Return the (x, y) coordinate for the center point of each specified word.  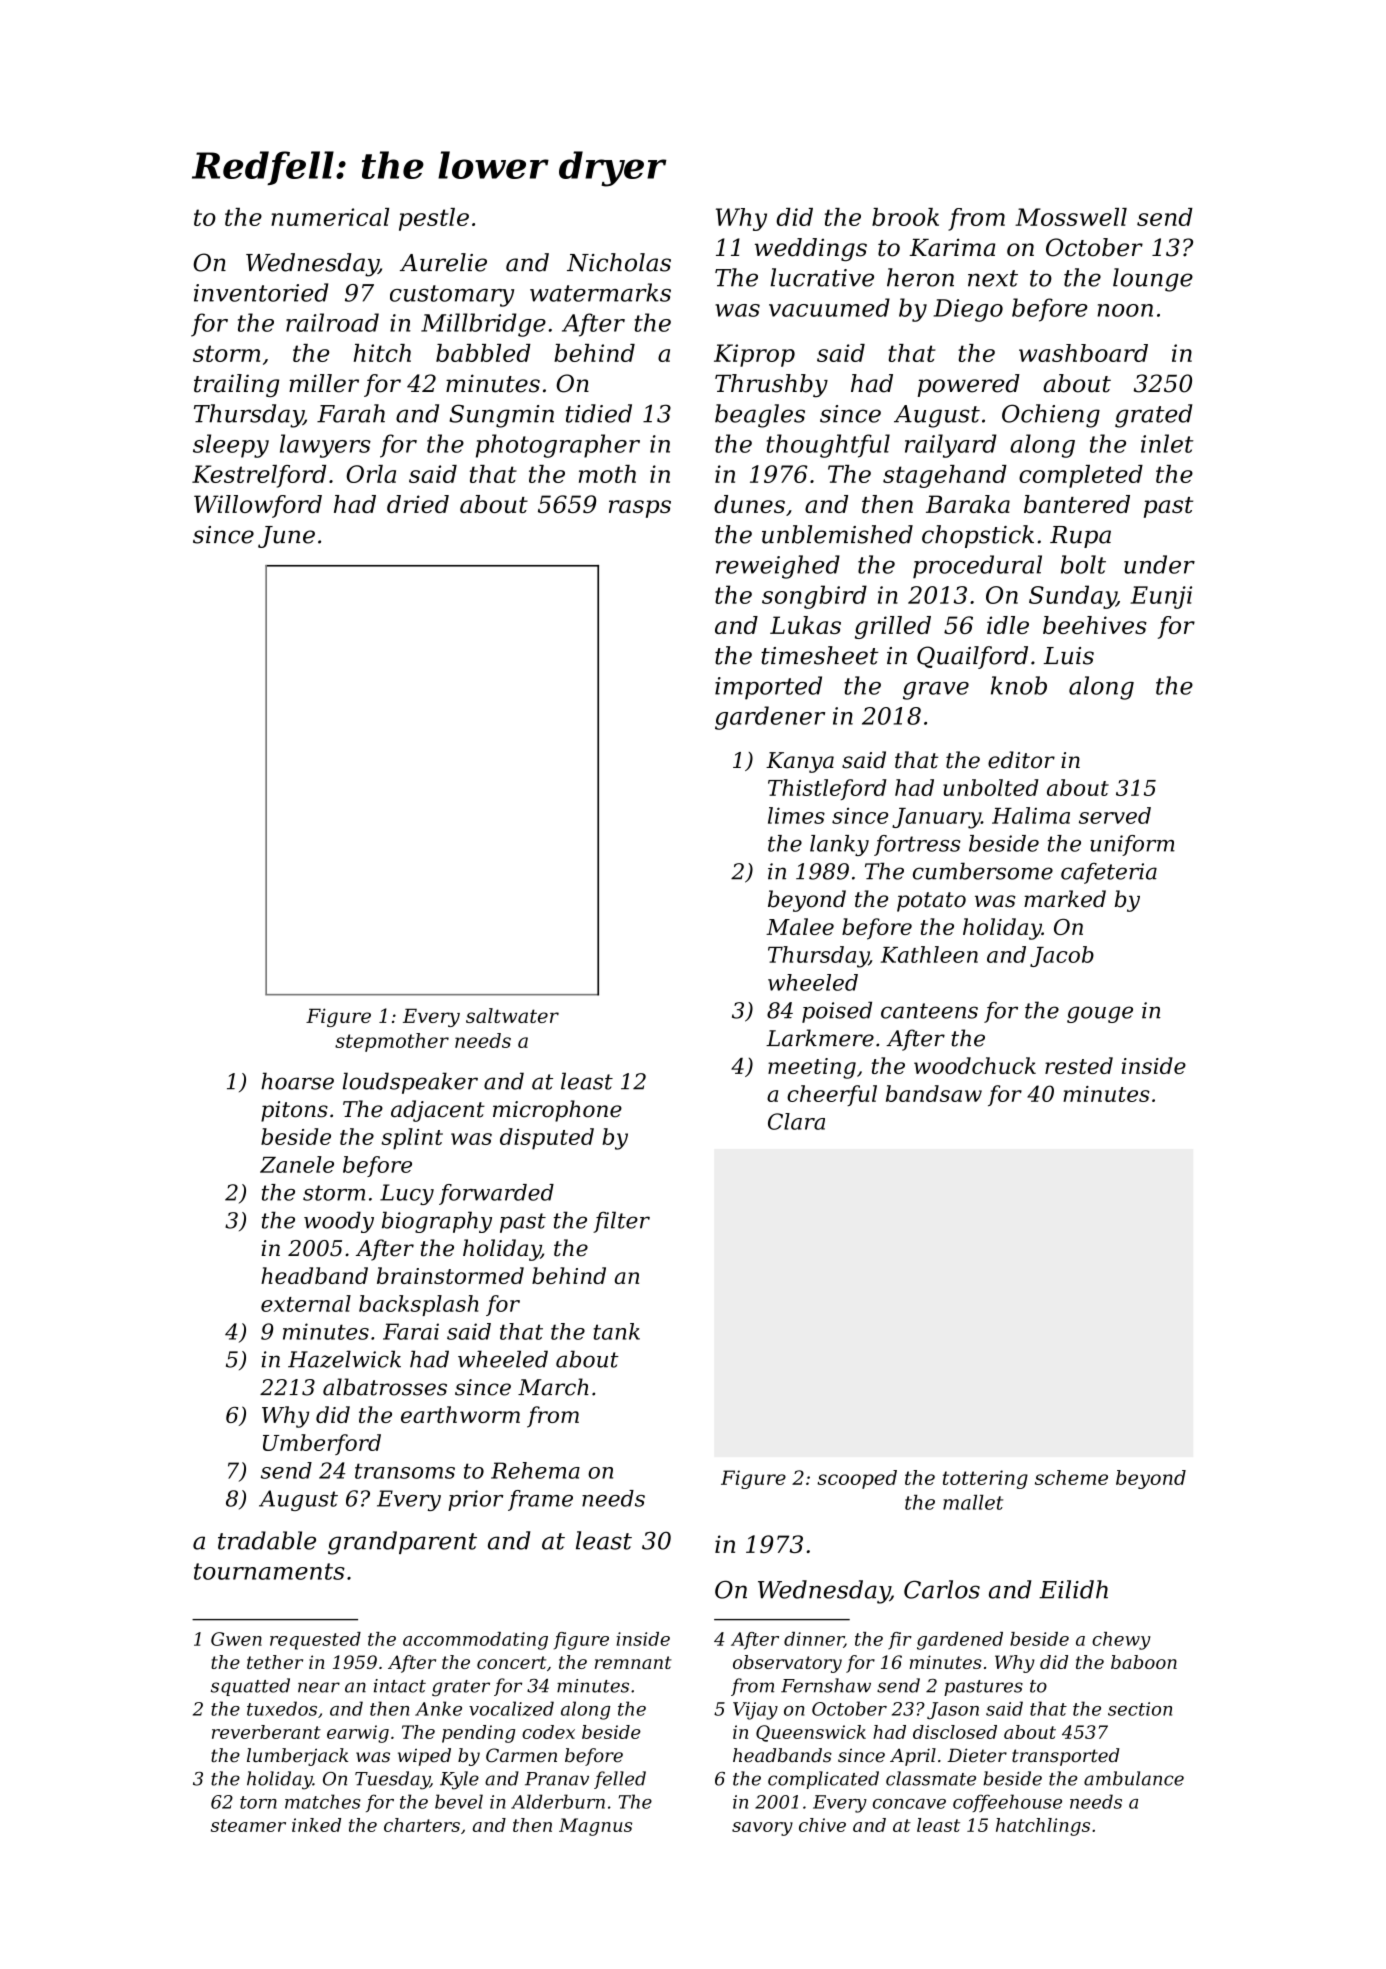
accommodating (475, 1641)
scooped (857, 1479)
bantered (1077, 504)
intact (400, 1686)
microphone (557, 1111)
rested (1079, 1065)
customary (452, 296)
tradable (267, 1540)
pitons (294, 1111)
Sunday (1072, 597)
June (286, 537)
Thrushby (771, 385)
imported (768, 688)
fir (900, 1641)
